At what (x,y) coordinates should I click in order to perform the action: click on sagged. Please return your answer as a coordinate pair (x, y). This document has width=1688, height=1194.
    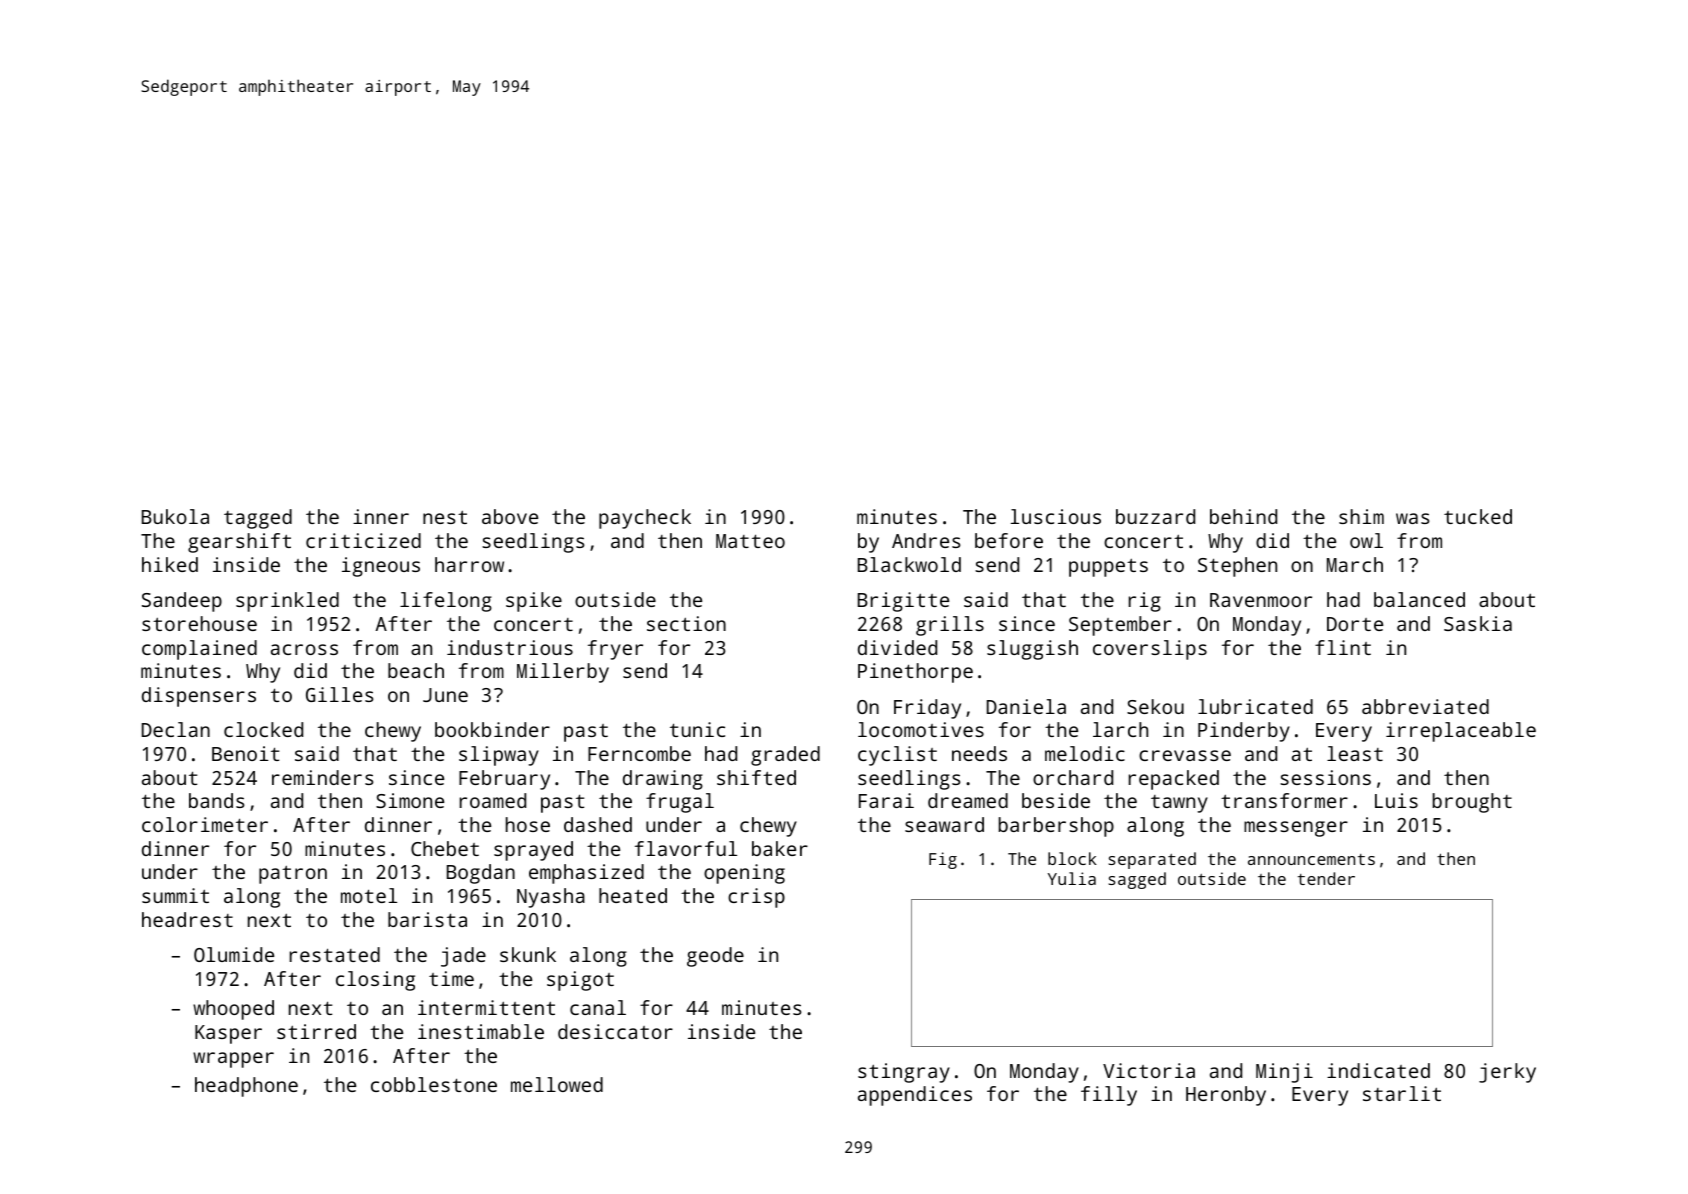
    Looking at the image, I should click on (1137, 880).
